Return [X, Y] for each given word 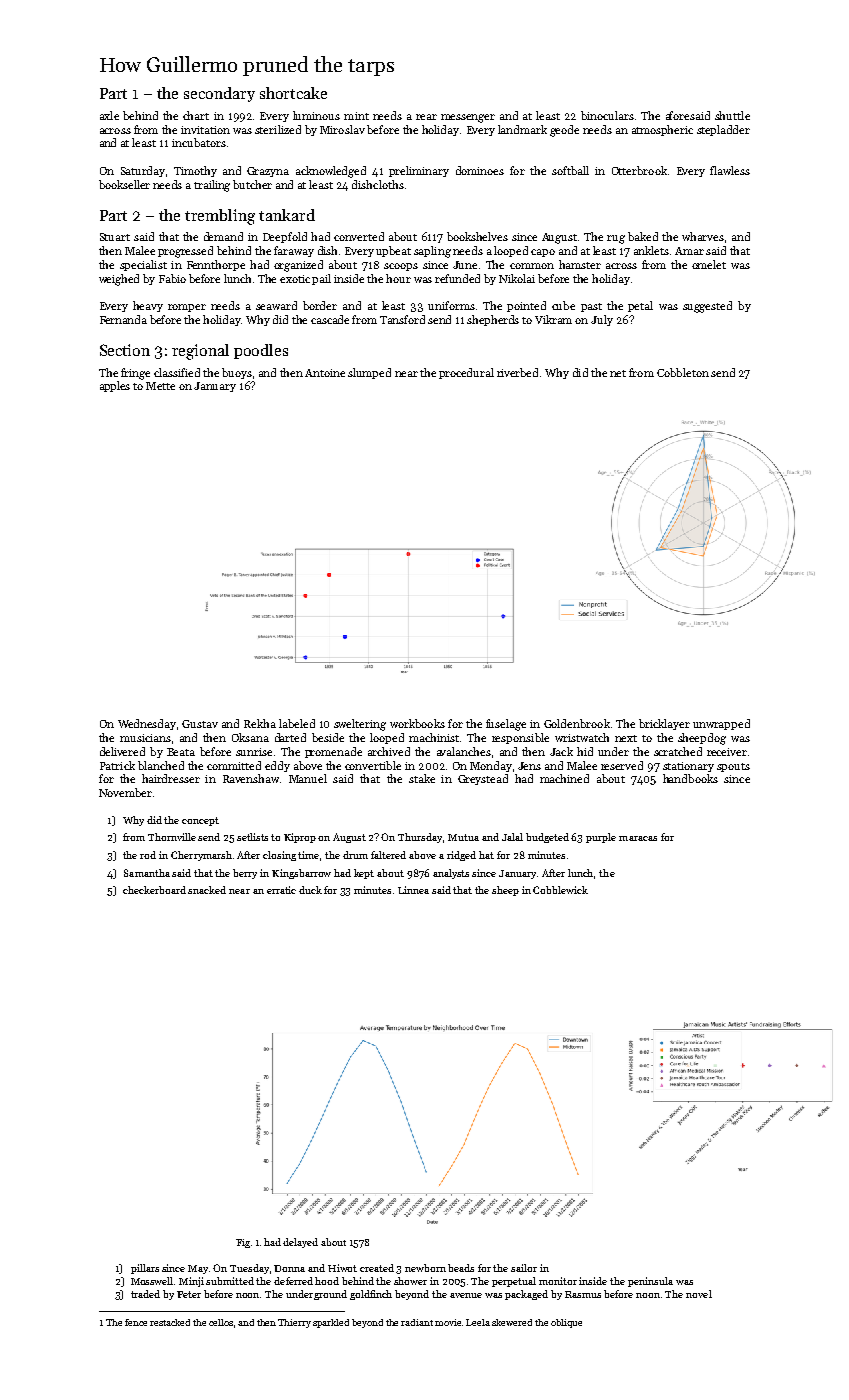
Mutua [463, 837]
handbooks [690, 778]
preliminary [419, 171]
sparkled [331, 1323]
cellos [221, 1322]
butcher [252, 184]
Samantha [147, 873]
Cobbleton [683, 372]
